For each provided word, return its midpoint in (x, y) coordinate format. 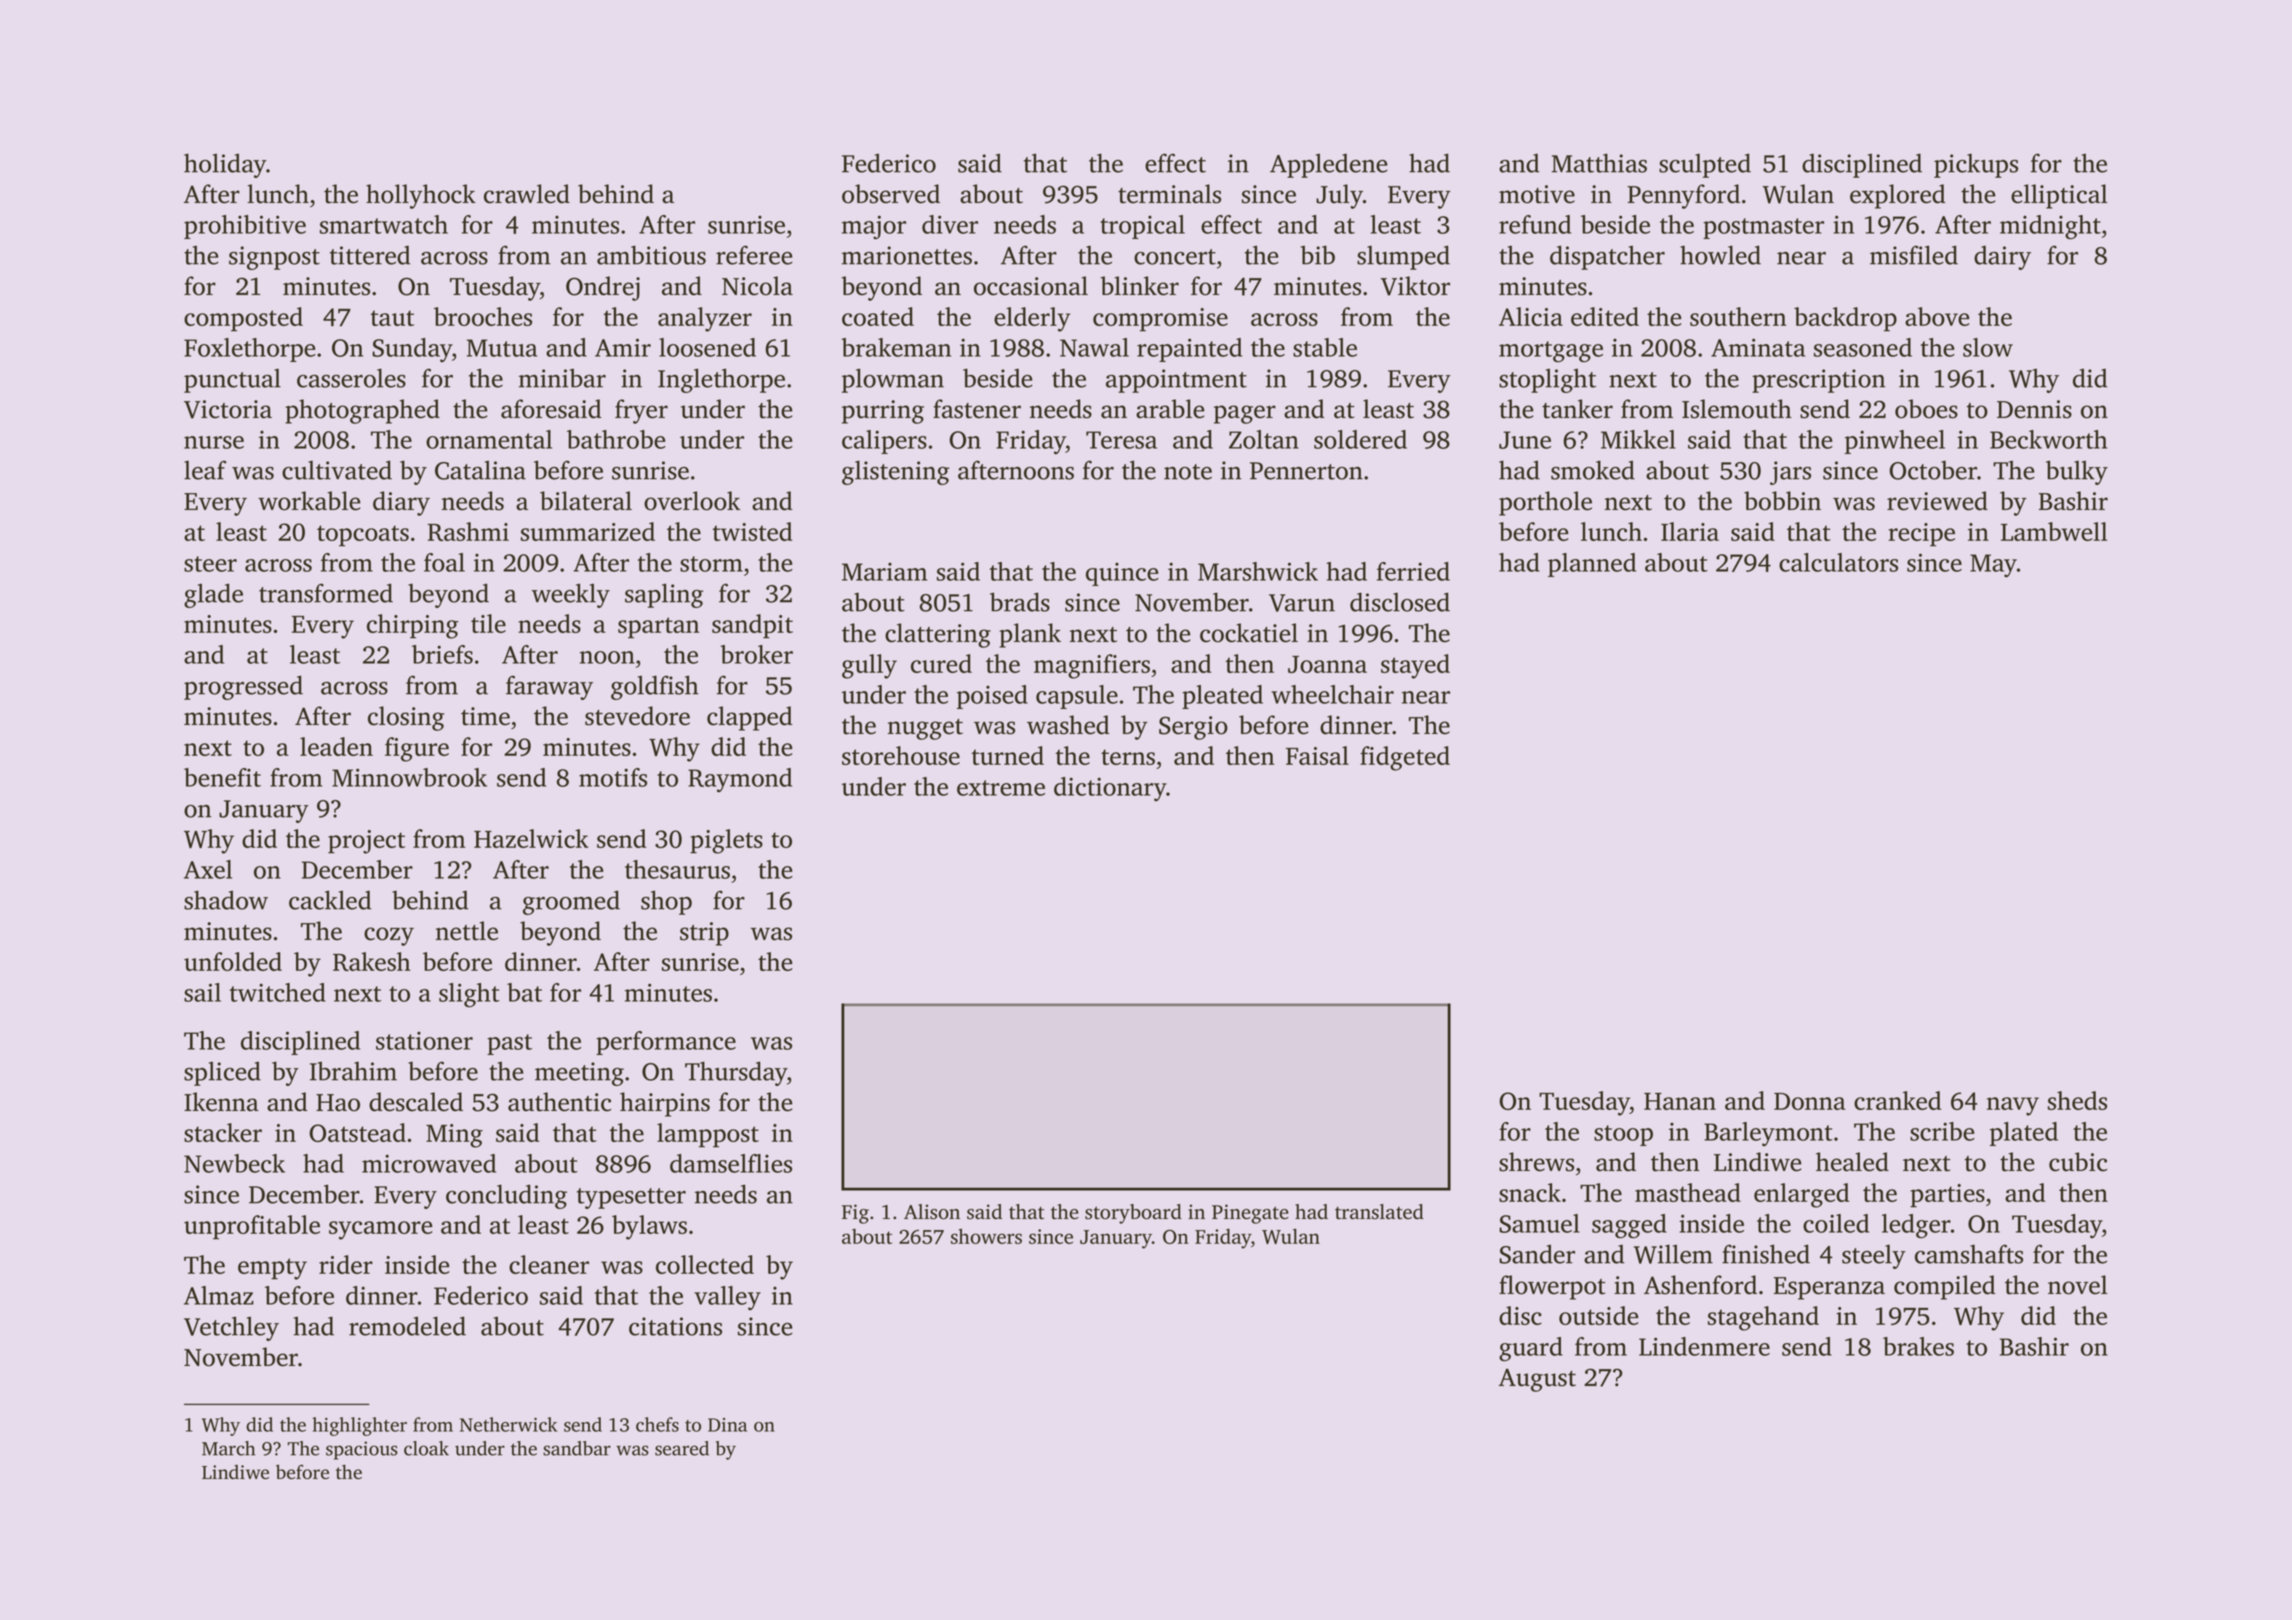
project (366, 842)
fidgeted (1405, 758)
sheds (2077, 1100)
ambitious (651, 255)
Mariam (884, 571)
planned (1592, 565)
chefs (657, 1424)
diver (950, 224)
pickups (1976, 165)
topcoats (363, 536)
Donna (1810, 1101)
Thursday (736, 1073)
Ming (454, 1136)
